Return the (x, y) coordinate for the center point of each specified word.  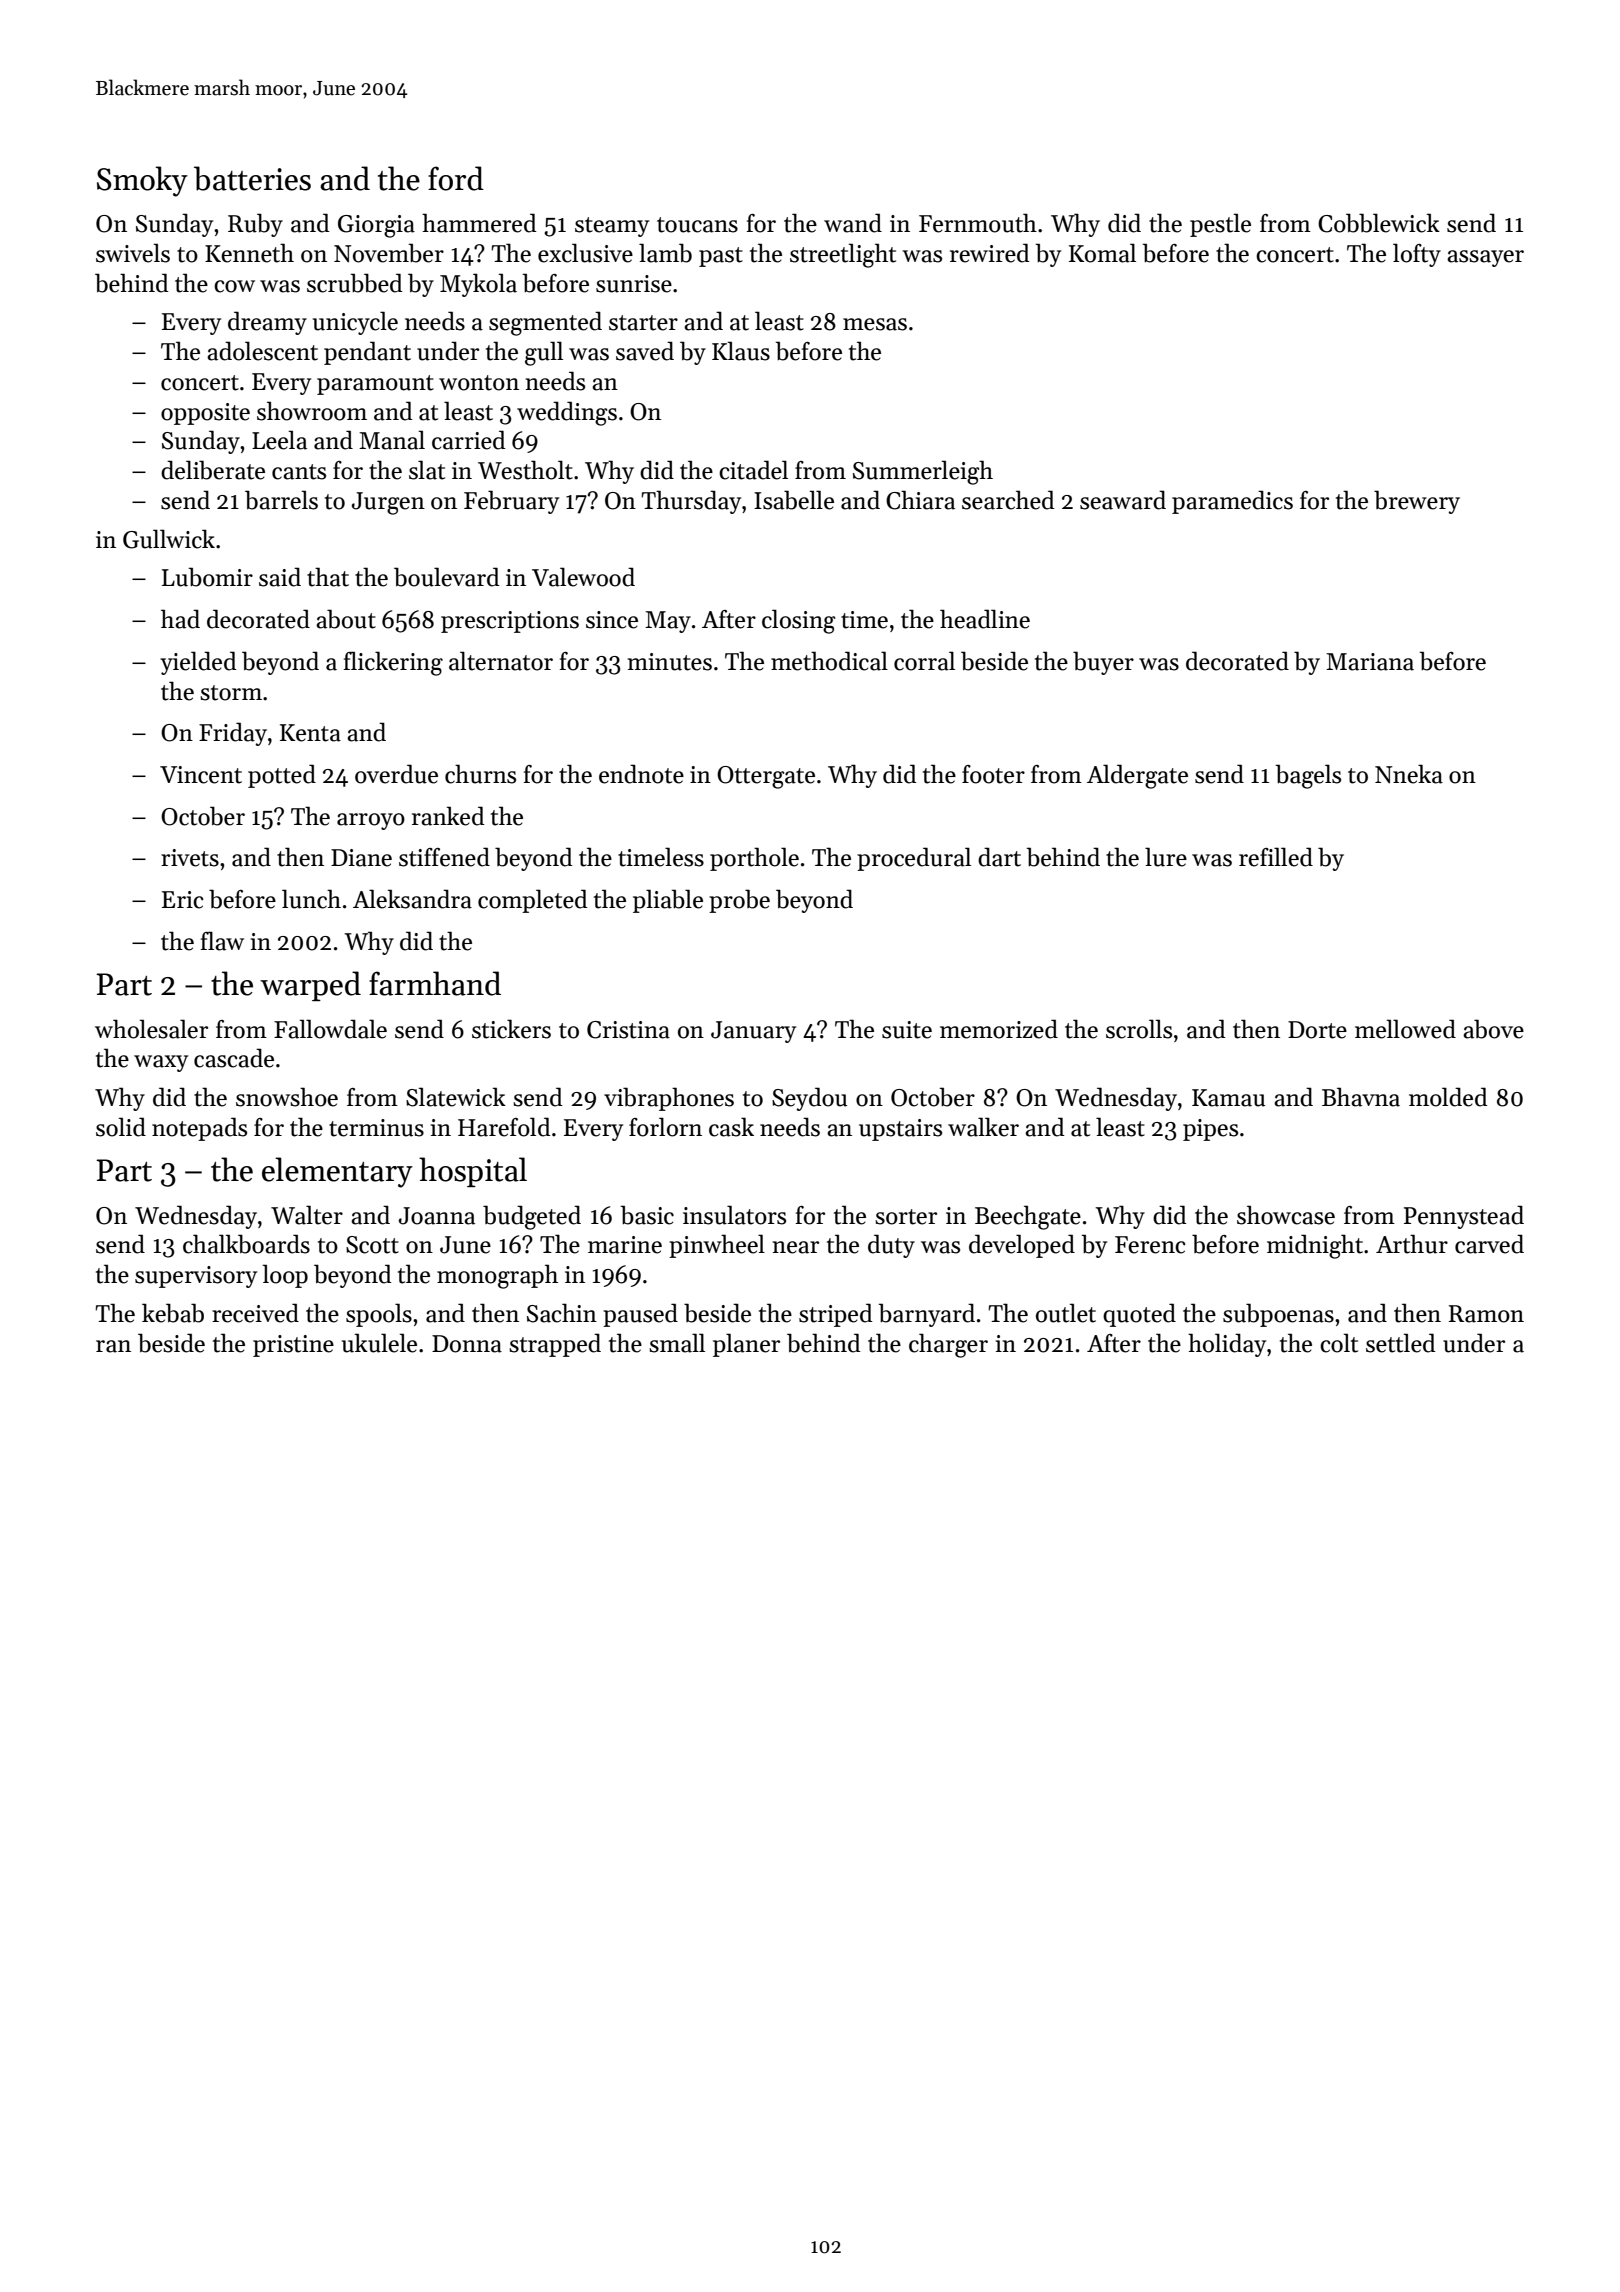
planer (746, 1345)
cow (234, 286)
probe (739, 901)
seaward (1123, 500)
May (668, 622)
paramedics (1232, 502)
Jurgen (388, 503)
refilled (1276, 857)
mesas (875, 324)
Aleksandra (412, 899)
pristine (293, 1346)
